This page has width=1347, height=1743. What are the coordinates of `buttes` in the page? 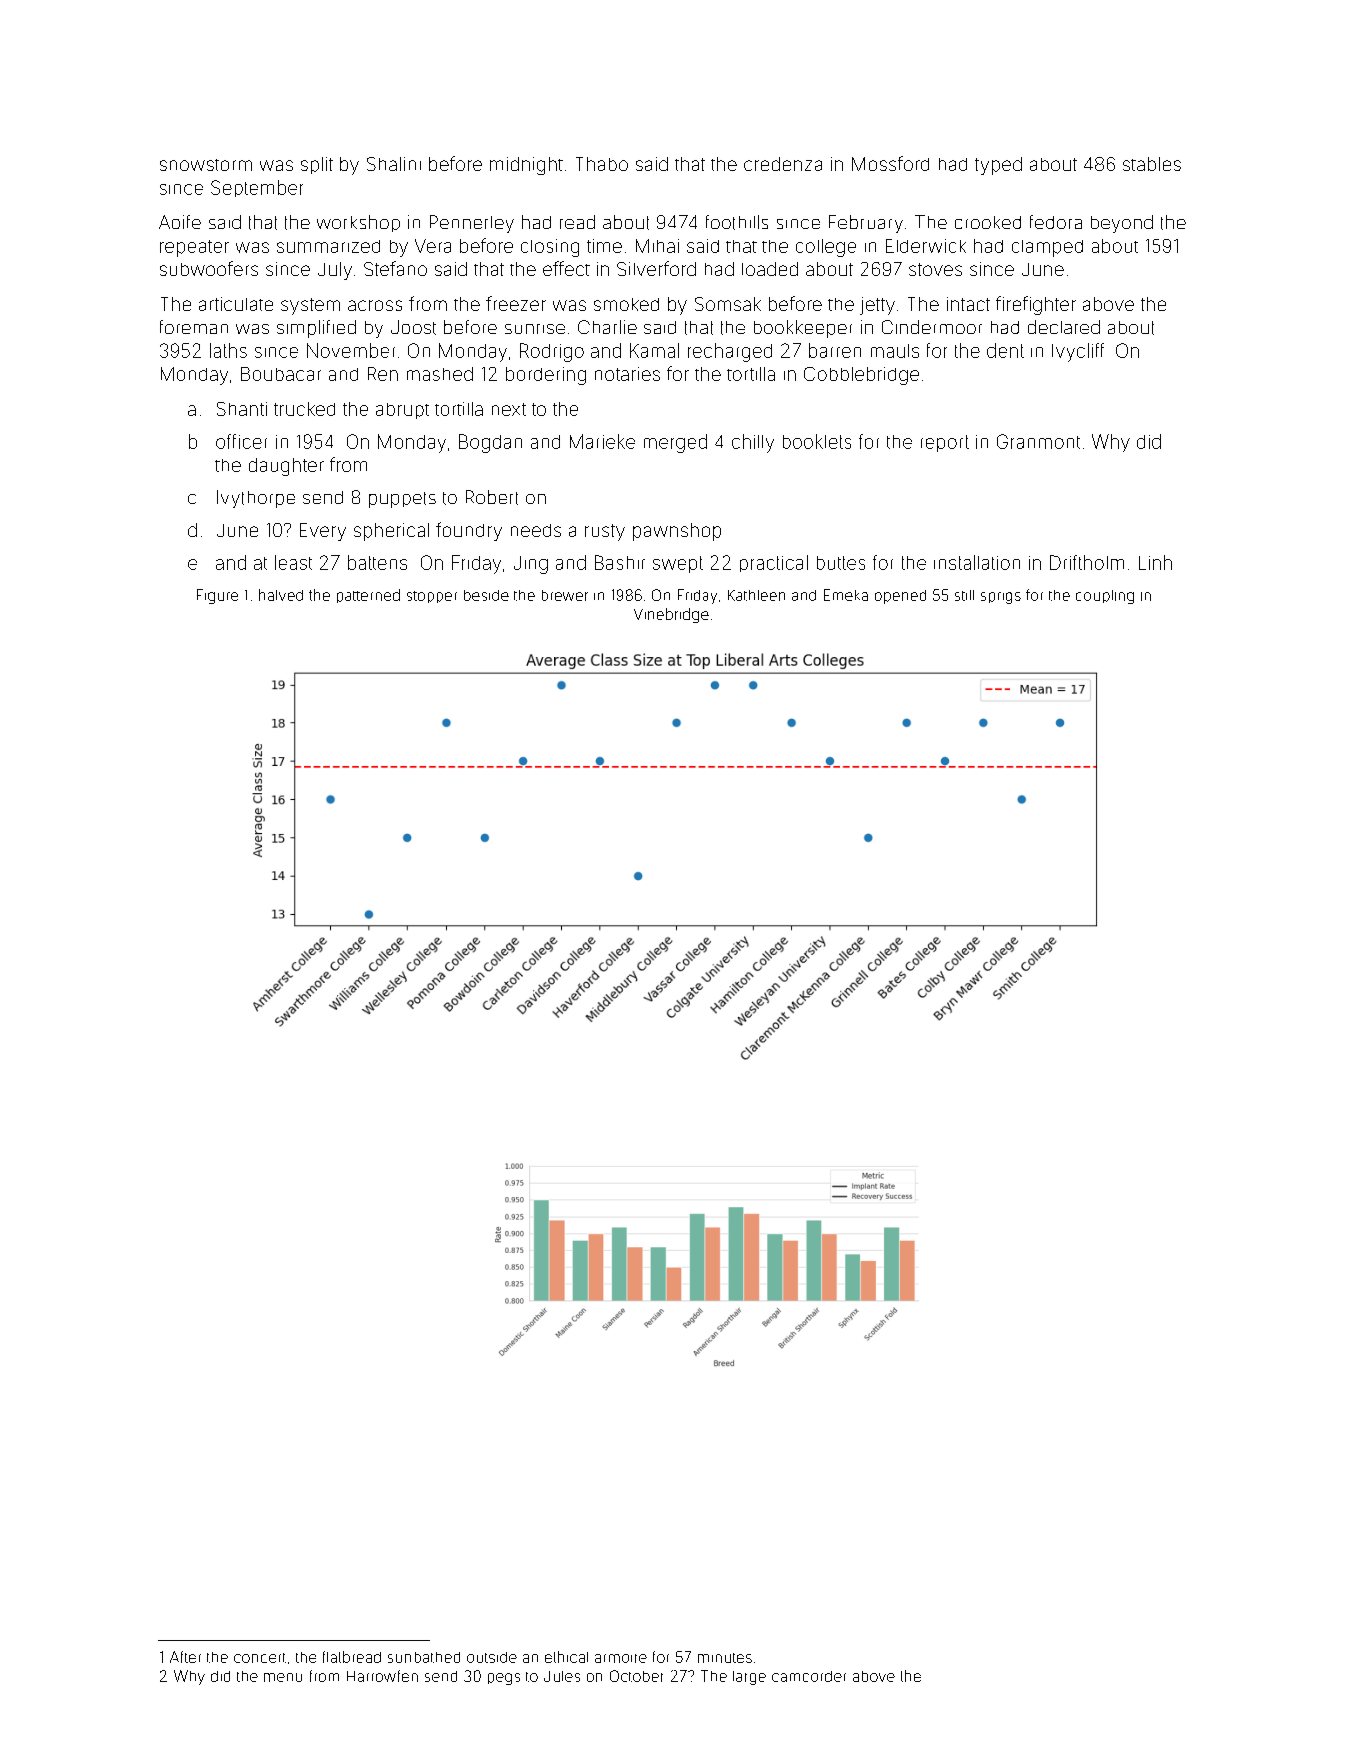 It's located at (841, 563).
